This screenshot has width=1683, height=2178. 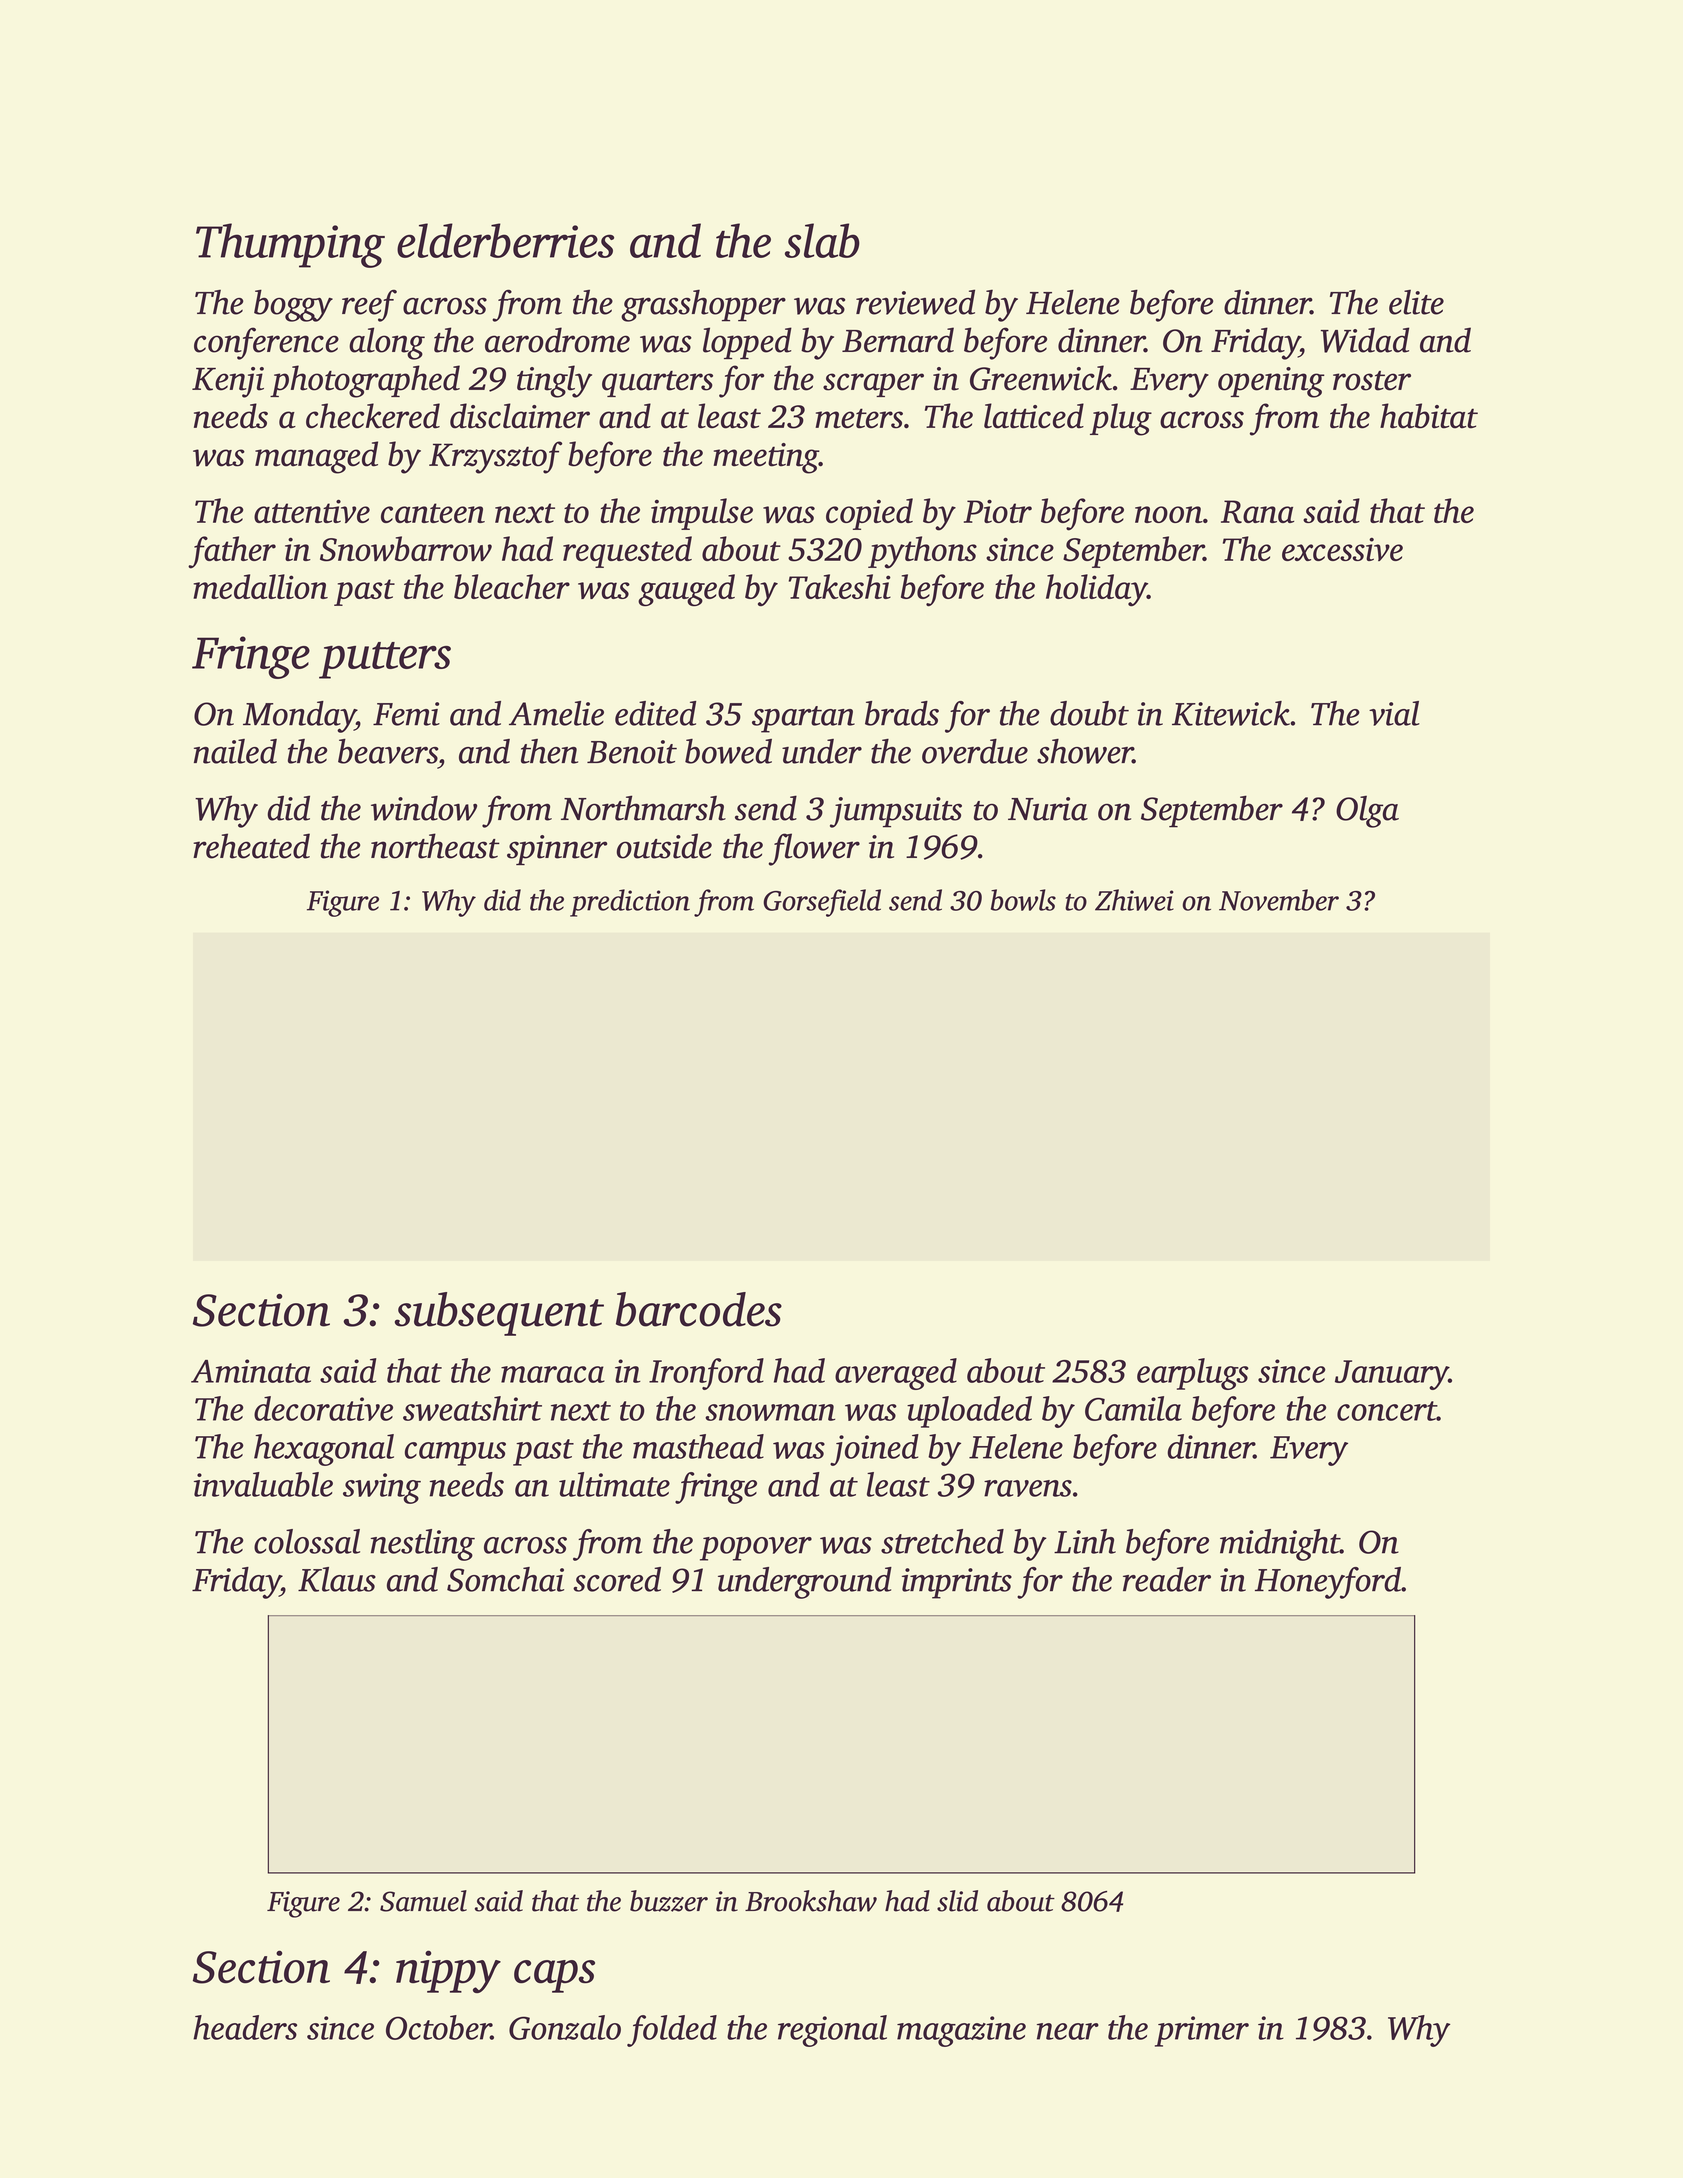 What do you see at coordinates (245, 2027) in the screenshot?
I see `headers` at bounding box center [245, 2027].
